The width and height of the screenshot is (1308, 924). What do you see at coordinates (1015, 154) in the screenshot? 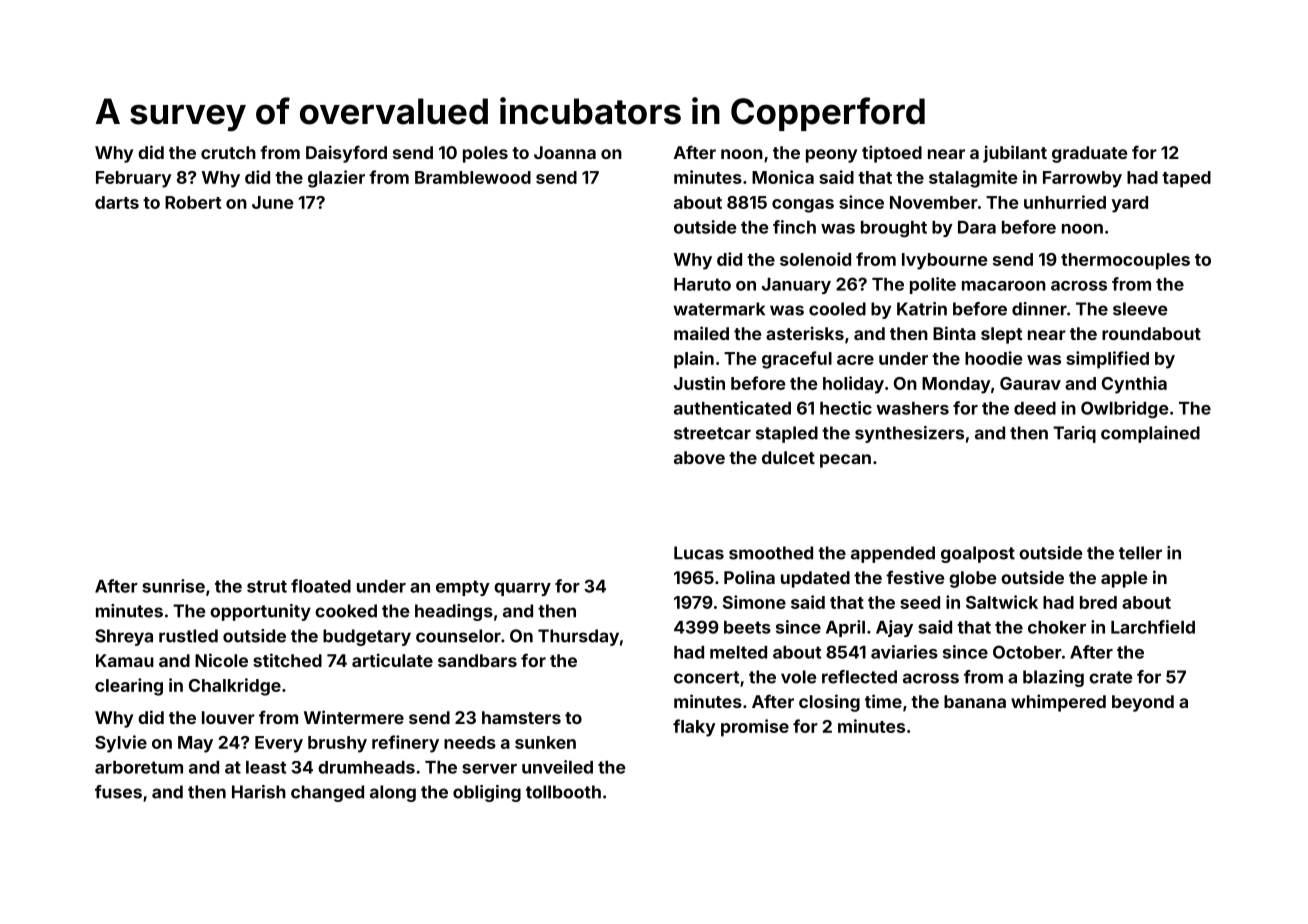
I see `jubilant` at bounding box center [1015, 154].
